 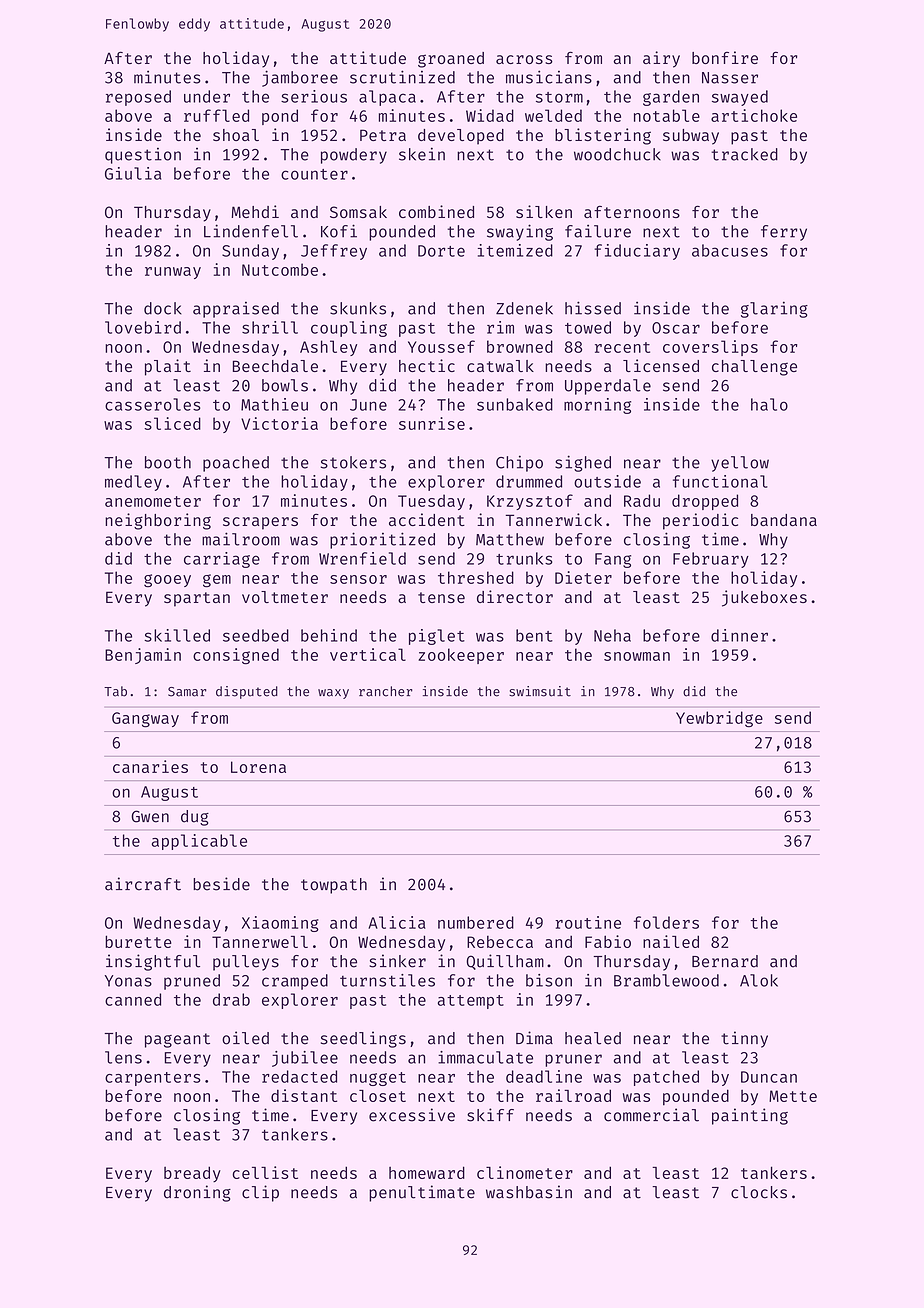 I want to click on towpath, so click(x=334, y=886).
